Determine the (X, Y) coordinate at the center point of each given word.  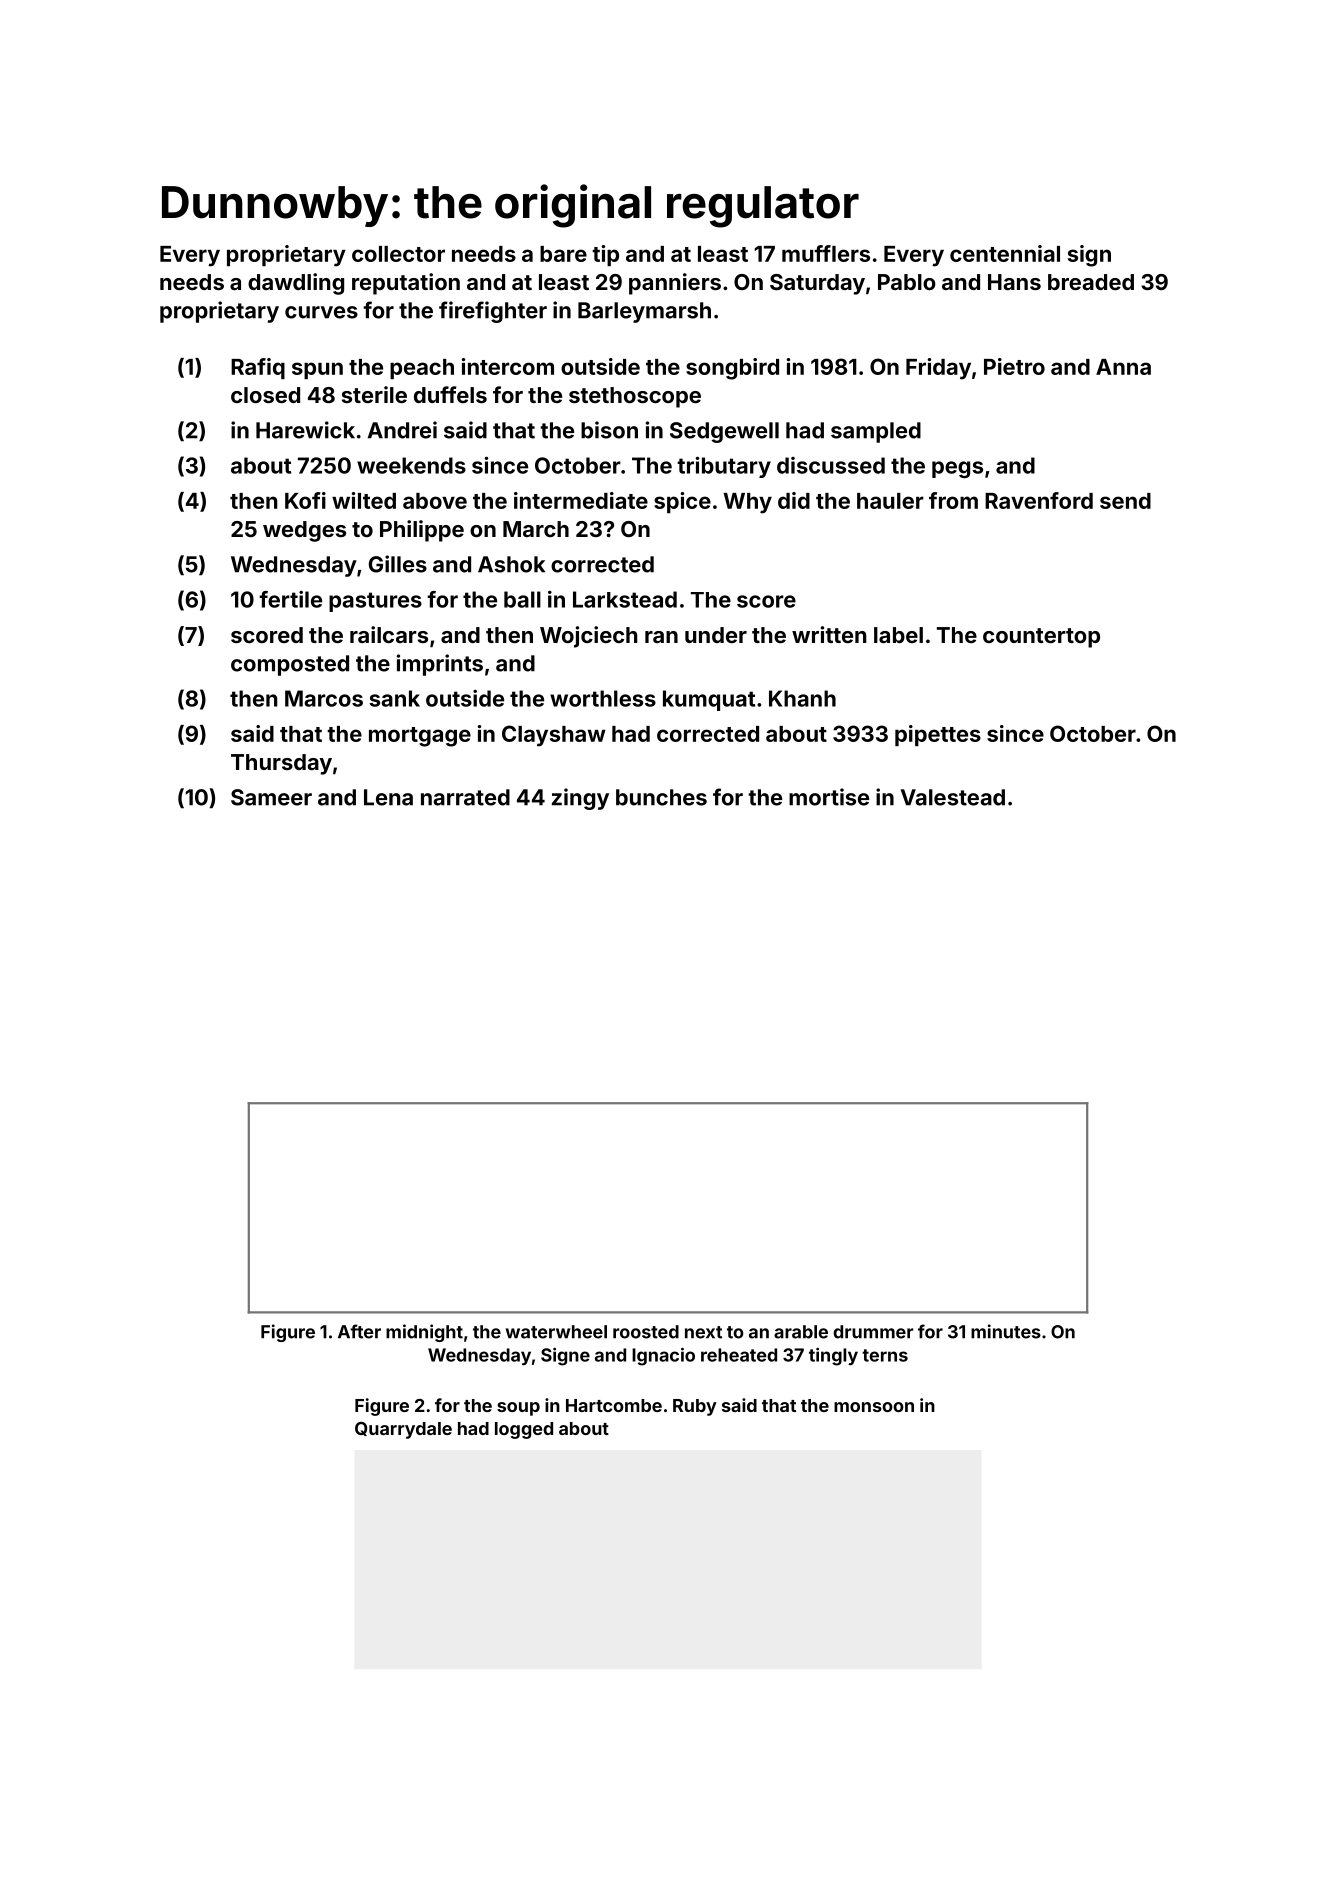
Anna (1123, 367)
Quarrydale (403, 1430)
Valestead (953, 797)
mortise (829, 797)
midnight (424, 1333)
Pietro (1014, 366)
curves (321, 312)
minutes (1006, 1331)
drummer (873, 1332)
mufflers (826, 253)
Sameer (271, 797)
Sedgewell (724, 432)
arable (801, 1332)
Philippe (422, 531)
